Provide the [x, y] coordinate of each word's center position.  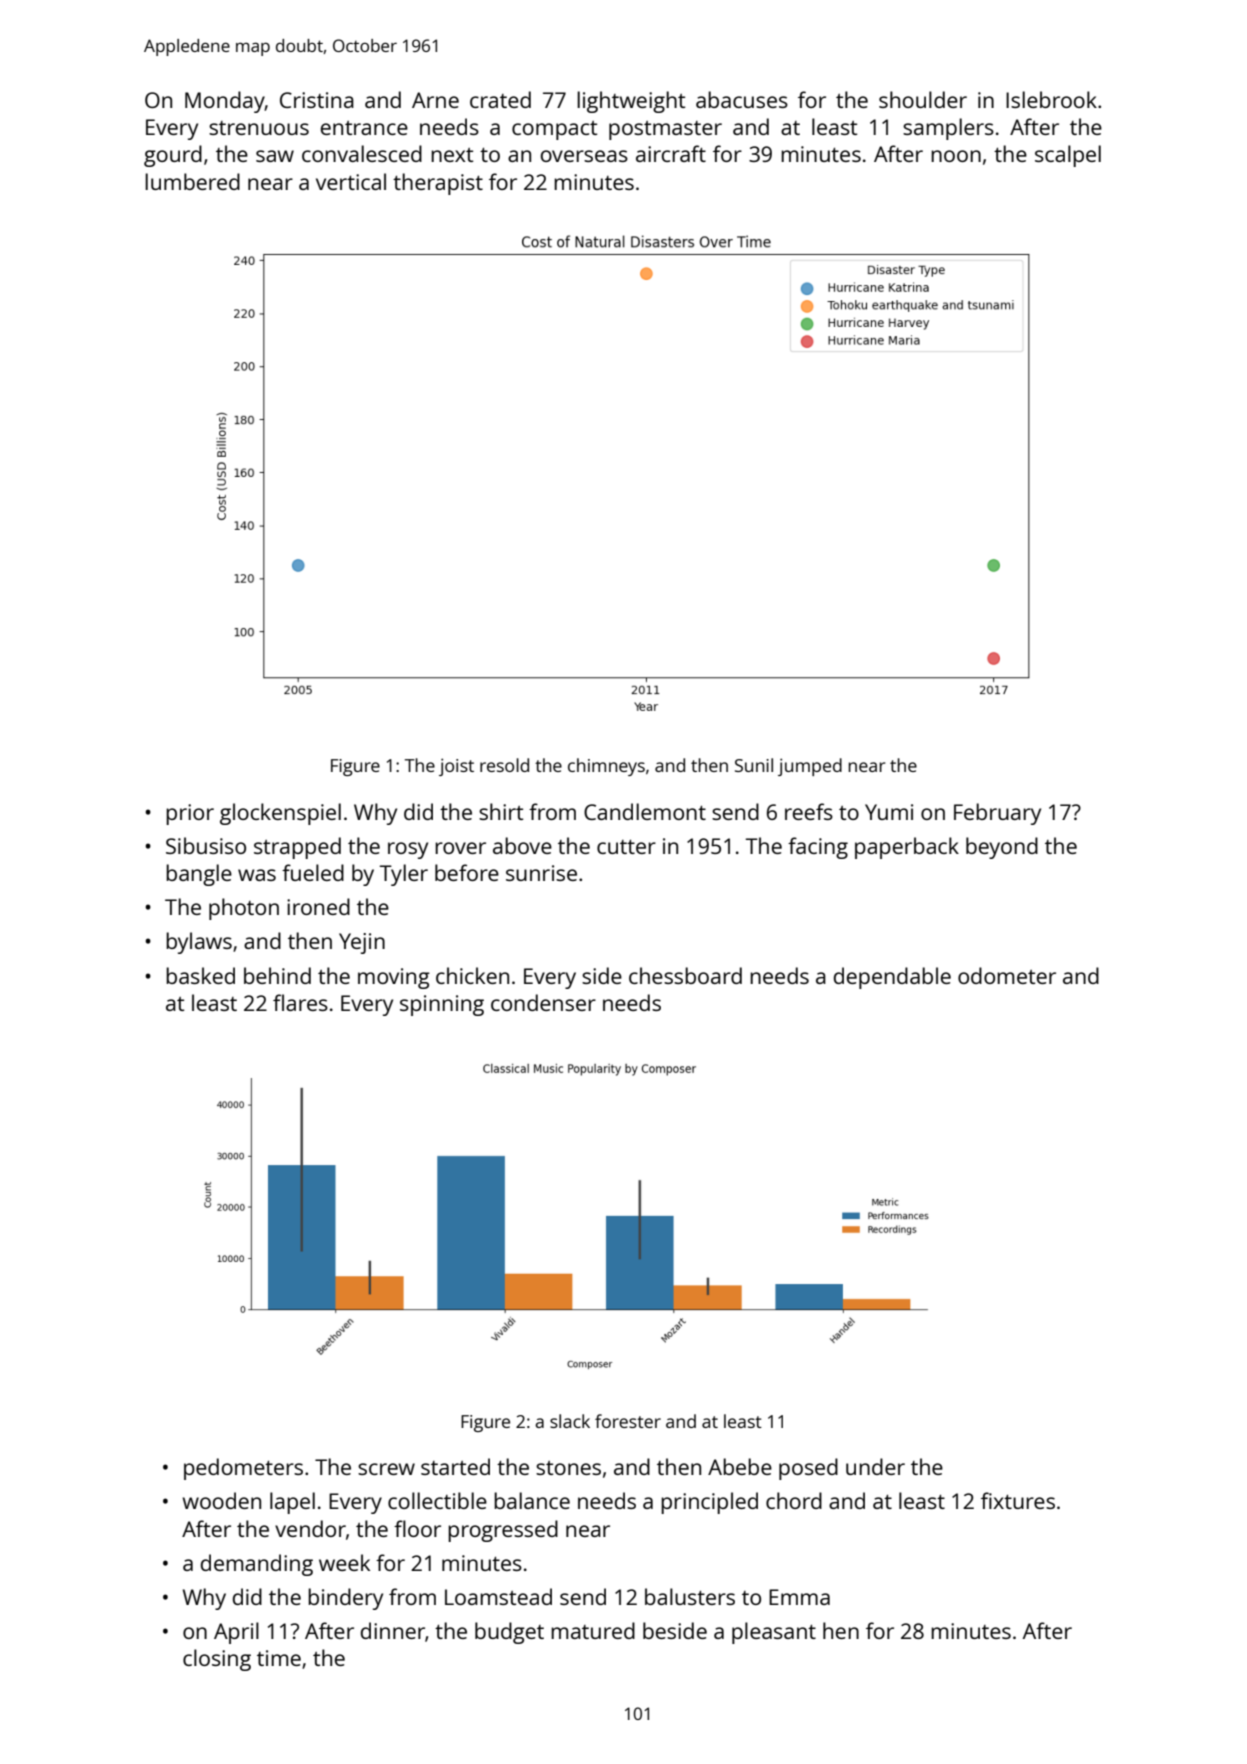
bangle [199, 875]
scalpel [1068, 156]
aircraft [671, 153]
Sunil [754, 765]
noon [956, 156]
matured [593, 1630]
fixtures [1018, 1500]
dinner [393, 1630]
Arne [435, 100]
